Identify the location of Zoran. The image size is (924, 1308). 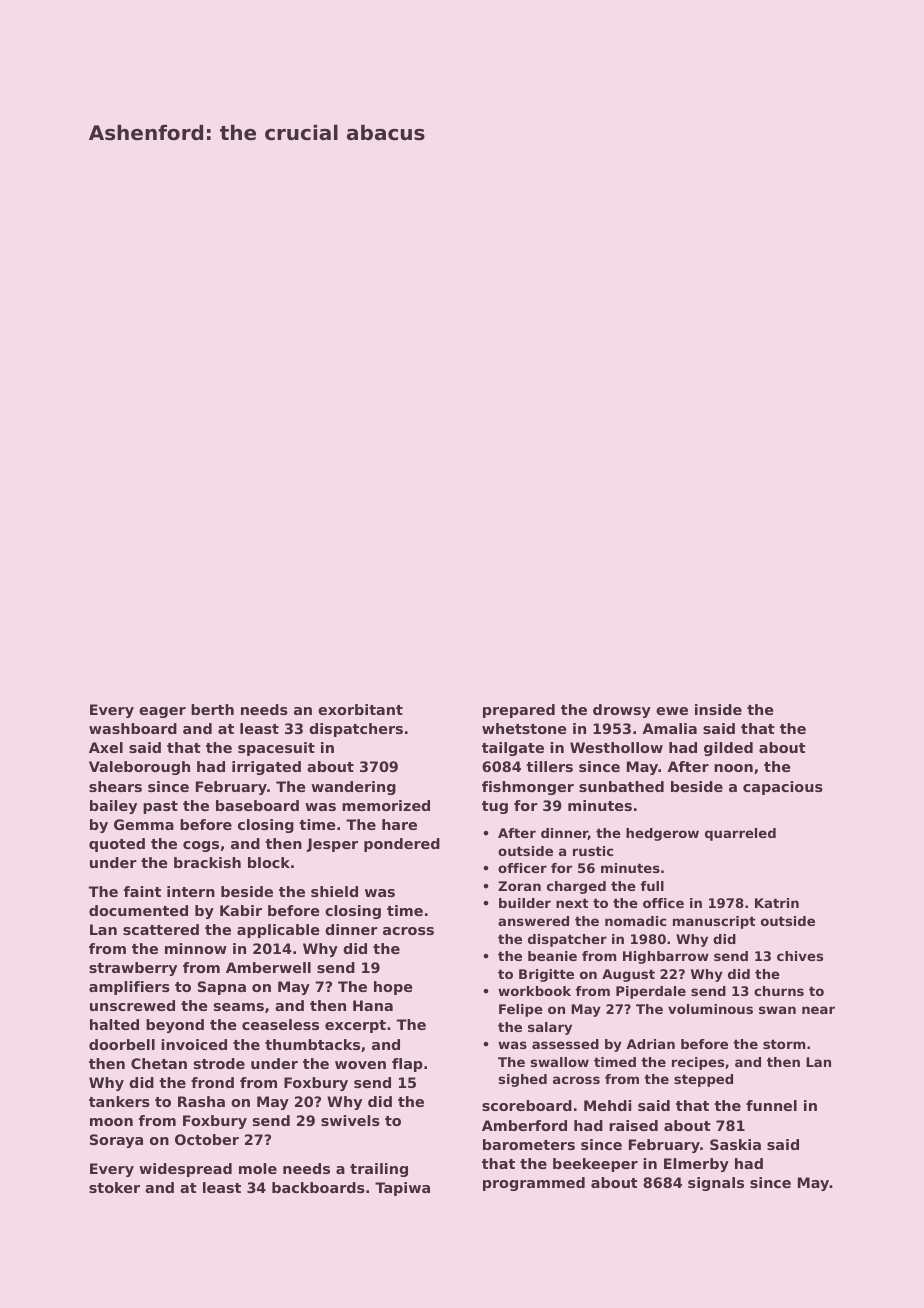
(519, 886).
